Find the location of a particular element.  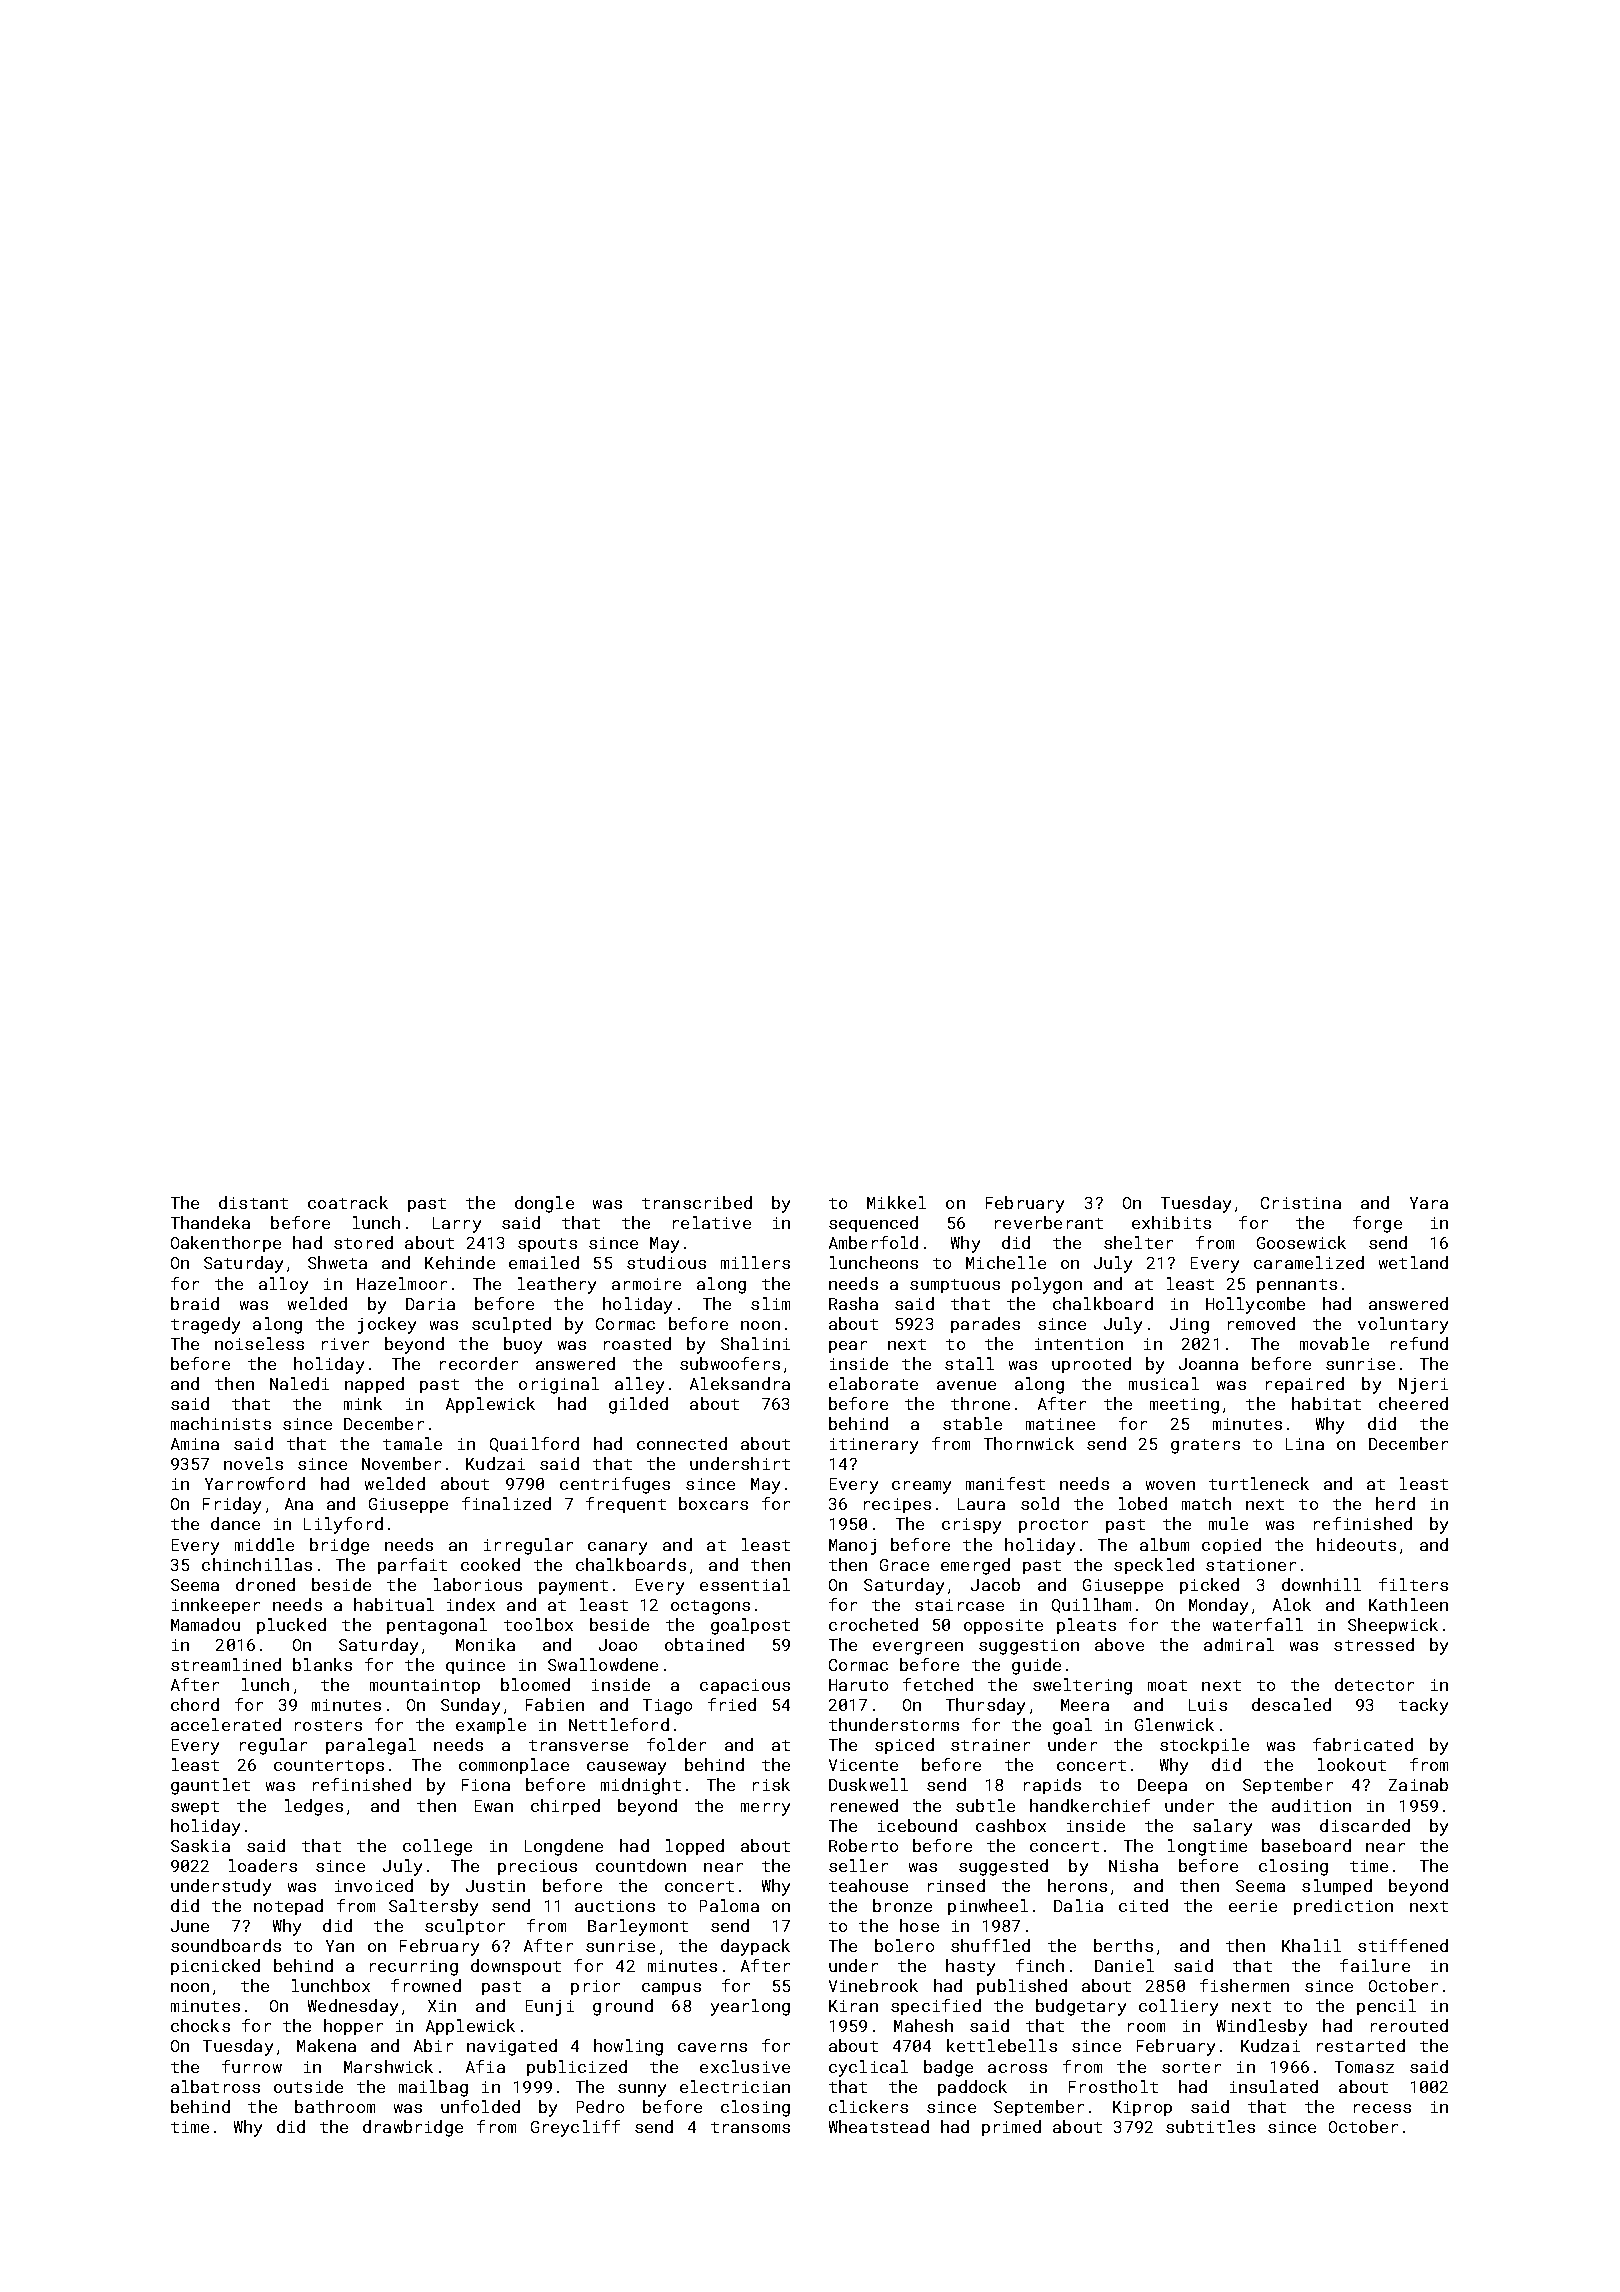

Mikkel is located at coordinates (896, 1202).
